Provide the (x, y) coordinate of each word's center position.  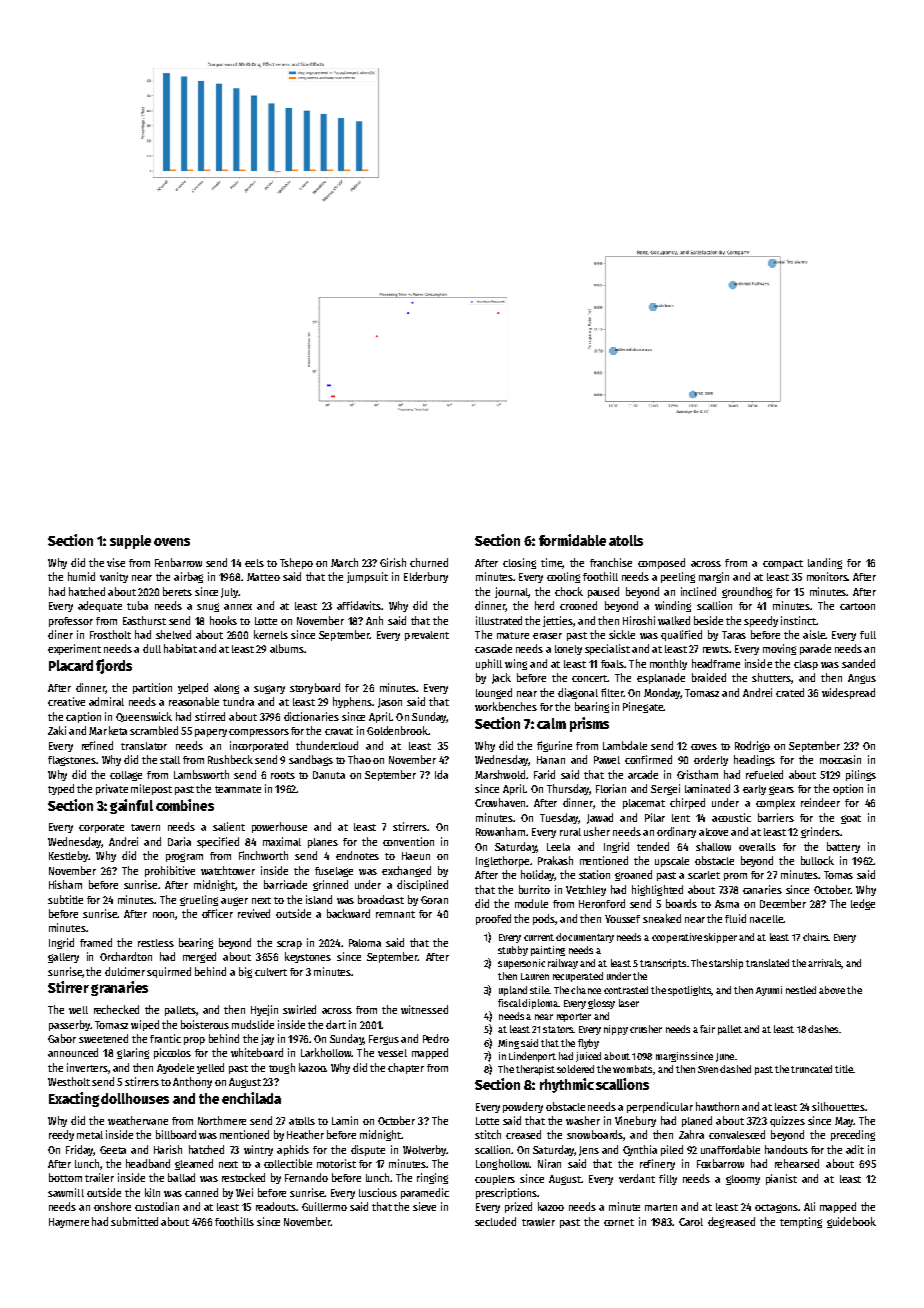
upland (513, 991)
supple (130, 542)
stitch (488, 1134)
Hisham (65, 884)
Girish (393, 562)
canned (201, 1192)
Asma (727, 904)
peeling (678, 577)
